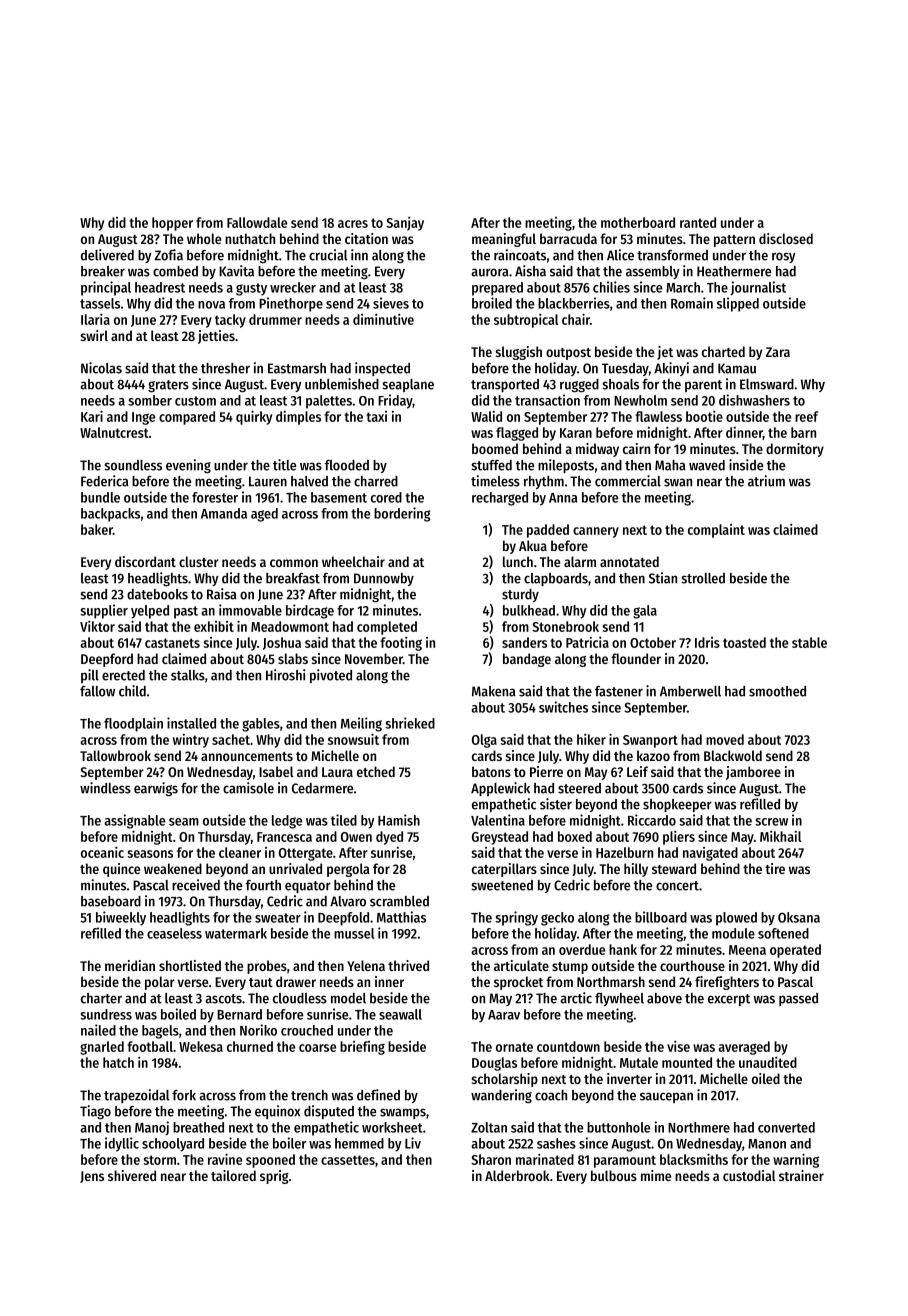  I want to click on tassels, so click(100, 303).
